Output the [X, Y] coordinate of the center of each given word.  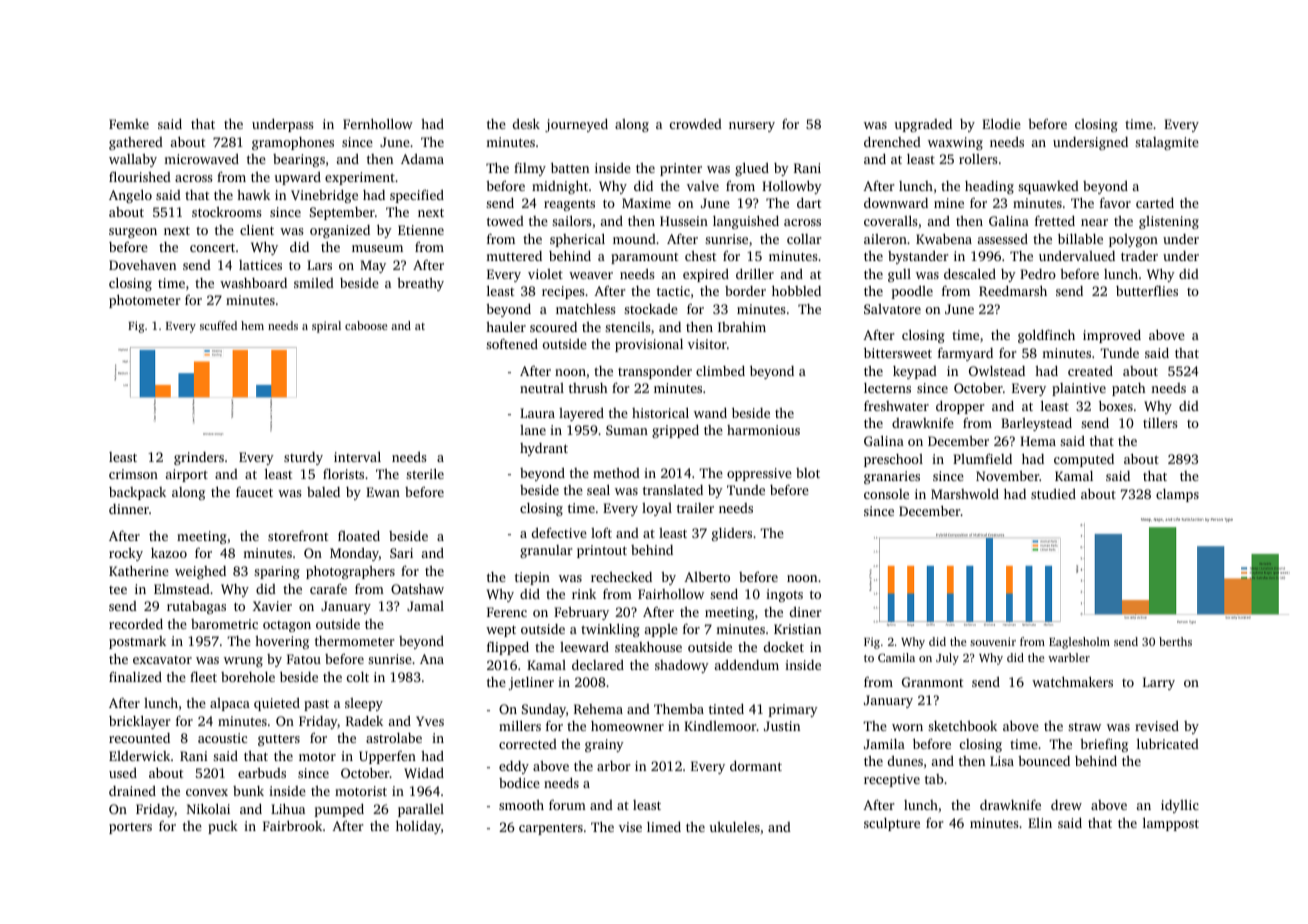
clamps [1177, 495]
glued [752, 169]
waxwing [955, 143]
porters [130, 828]
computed [1084, 460]
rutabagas [196, 607]
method [616, 473]
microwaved [201, 159]
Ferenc [507, 612]
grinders [199, 458]
